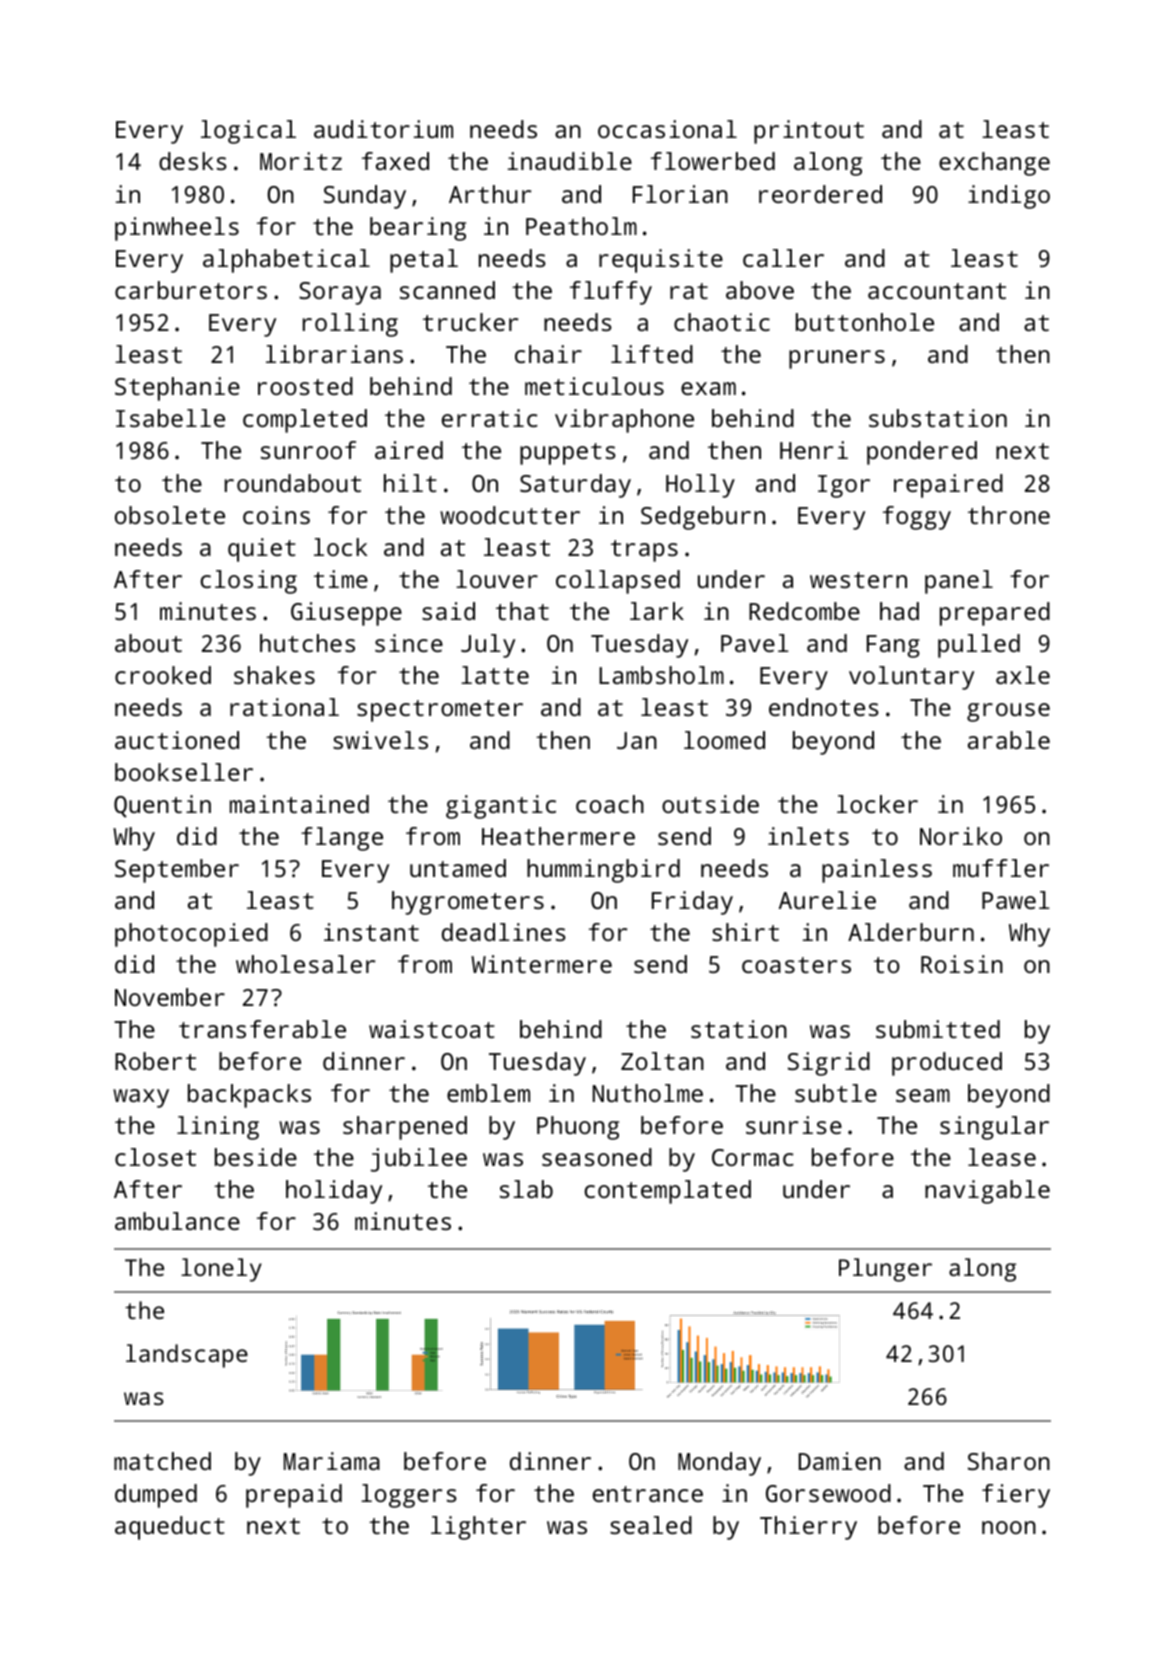  I want to click on hummingbird, so click(603, 871).
